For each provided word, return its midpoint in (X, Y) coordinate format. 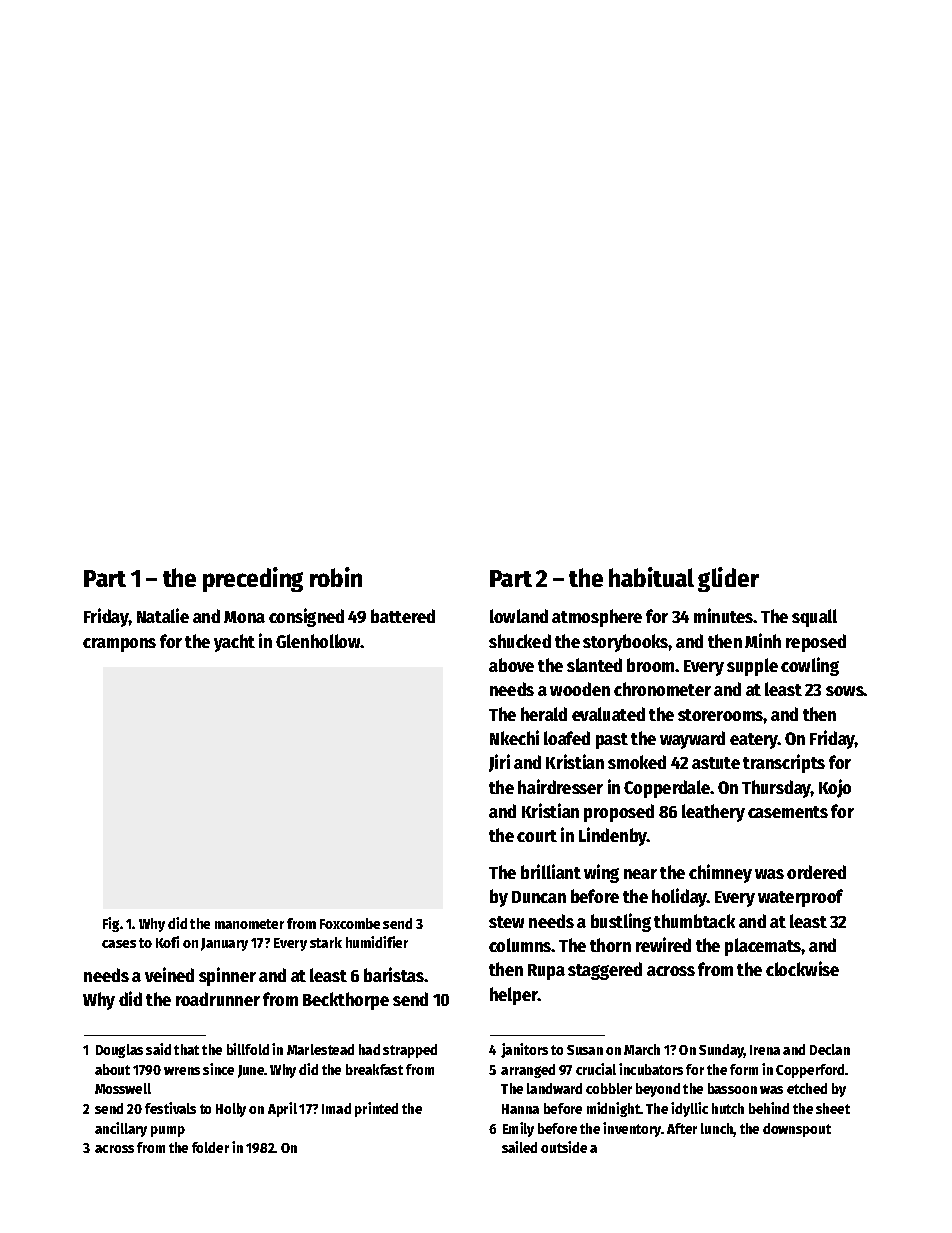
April (282, 1109)
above (511, 665)
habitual (651, 577)
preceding (253, 579)
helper (514, 996)
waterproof (800, 898)
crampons (119, 645)
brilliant (551, 871)
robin (336, 577)
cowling (810, 666)
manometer (249, 924)
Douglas (119, 1051)
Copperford (811, 1071)
